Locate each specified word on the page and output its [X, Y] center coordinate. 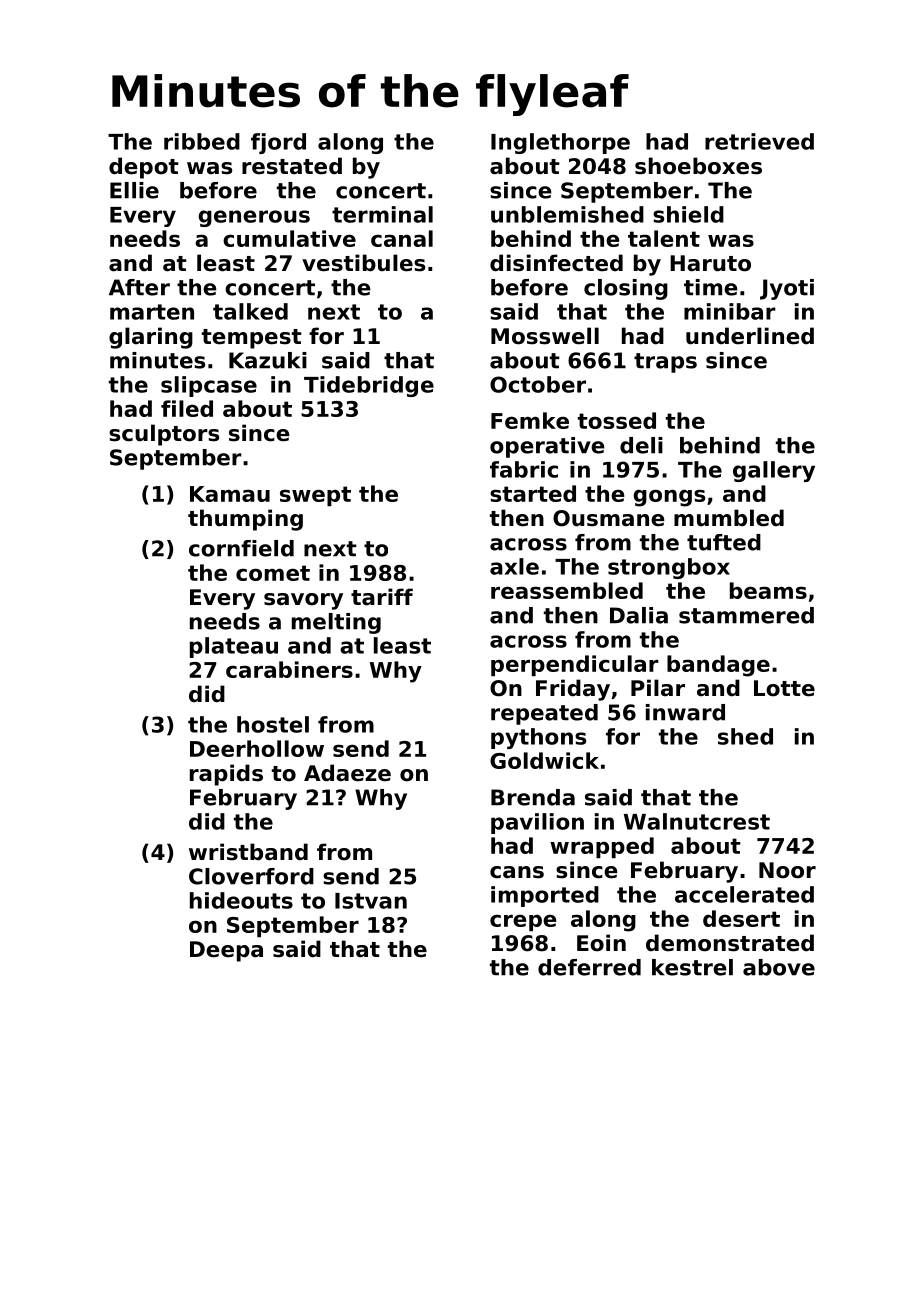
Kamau [230, 494]
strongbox [669, 568]
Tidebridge [369, 386]
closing [626, 289]
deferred [589, 967]
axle [514, 566]
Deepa [226, 951]
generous [254, 218]
